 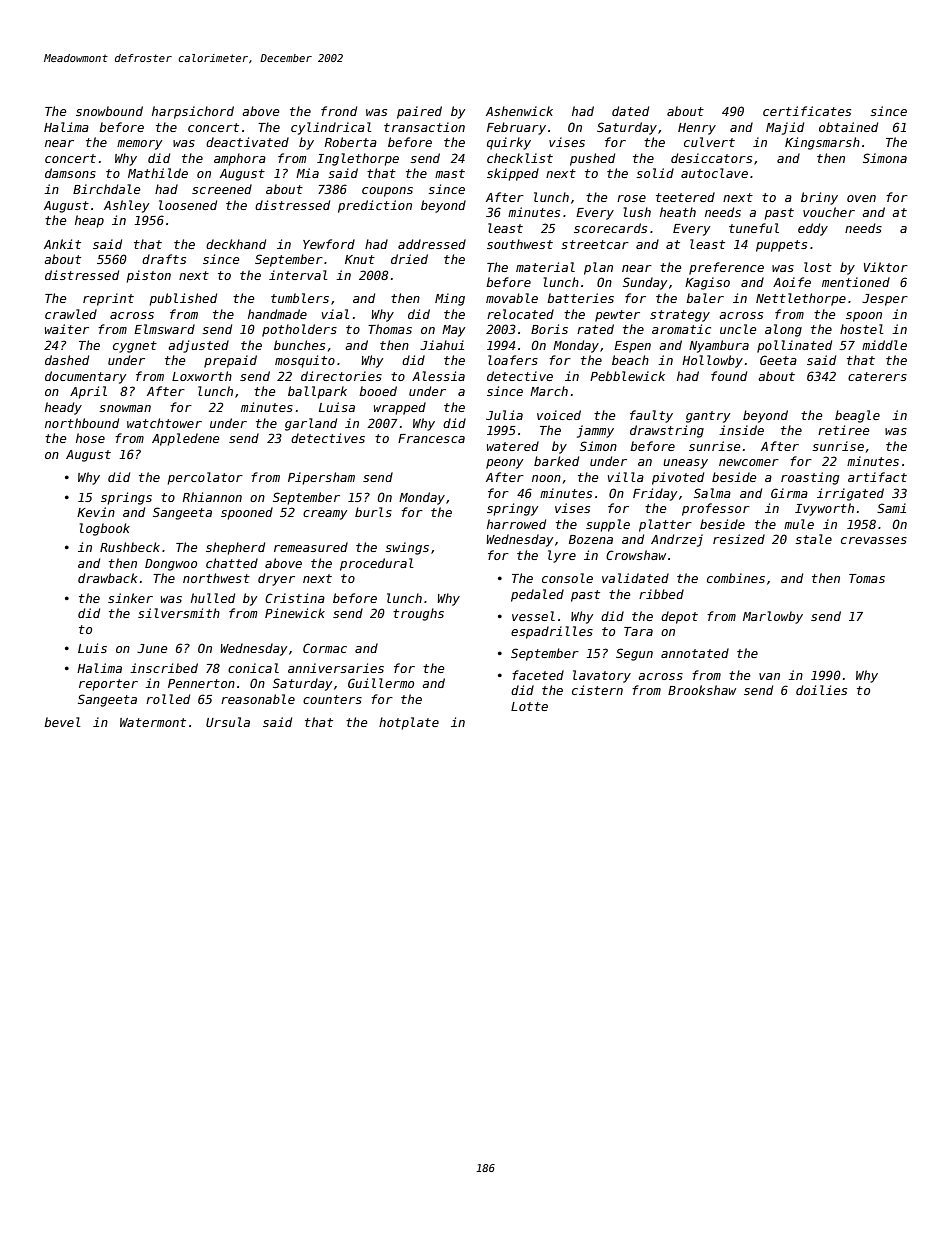 I want to click on drawback, so click(x=107, y=578).
